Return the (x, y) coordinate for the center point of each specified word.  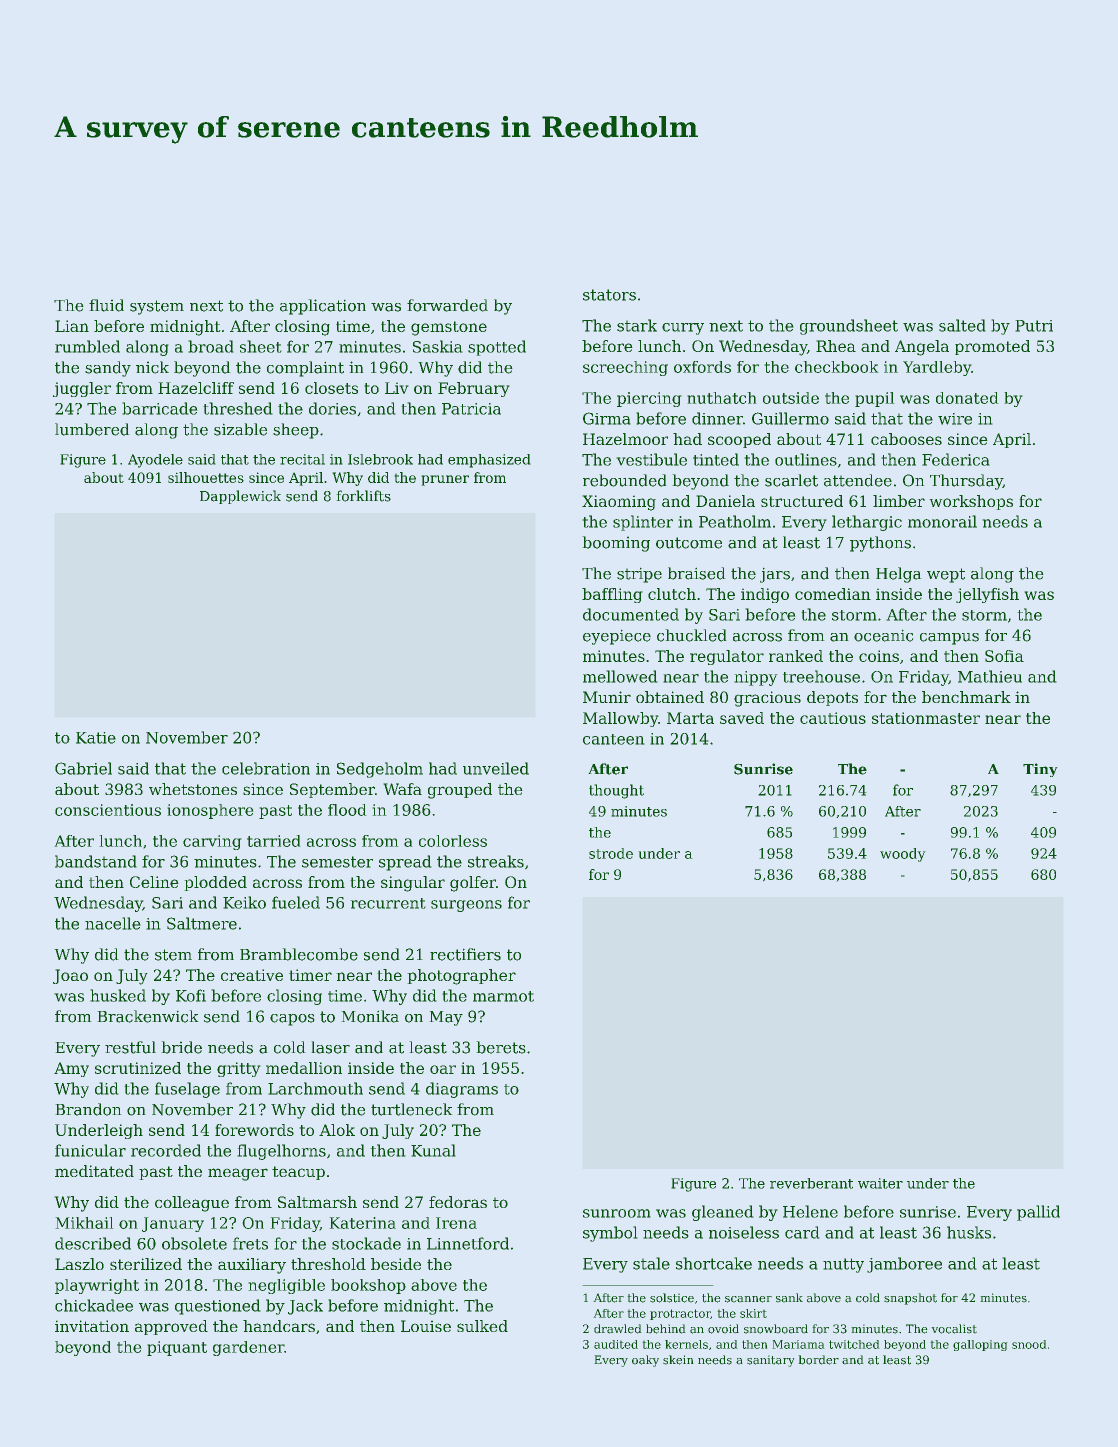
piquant (177, 1348)
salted (962, 325)
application (323, 307)
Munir (607, 697)
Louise (426, 1326)
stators (609, 295)
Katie (96, 738)
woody (903, 855)
